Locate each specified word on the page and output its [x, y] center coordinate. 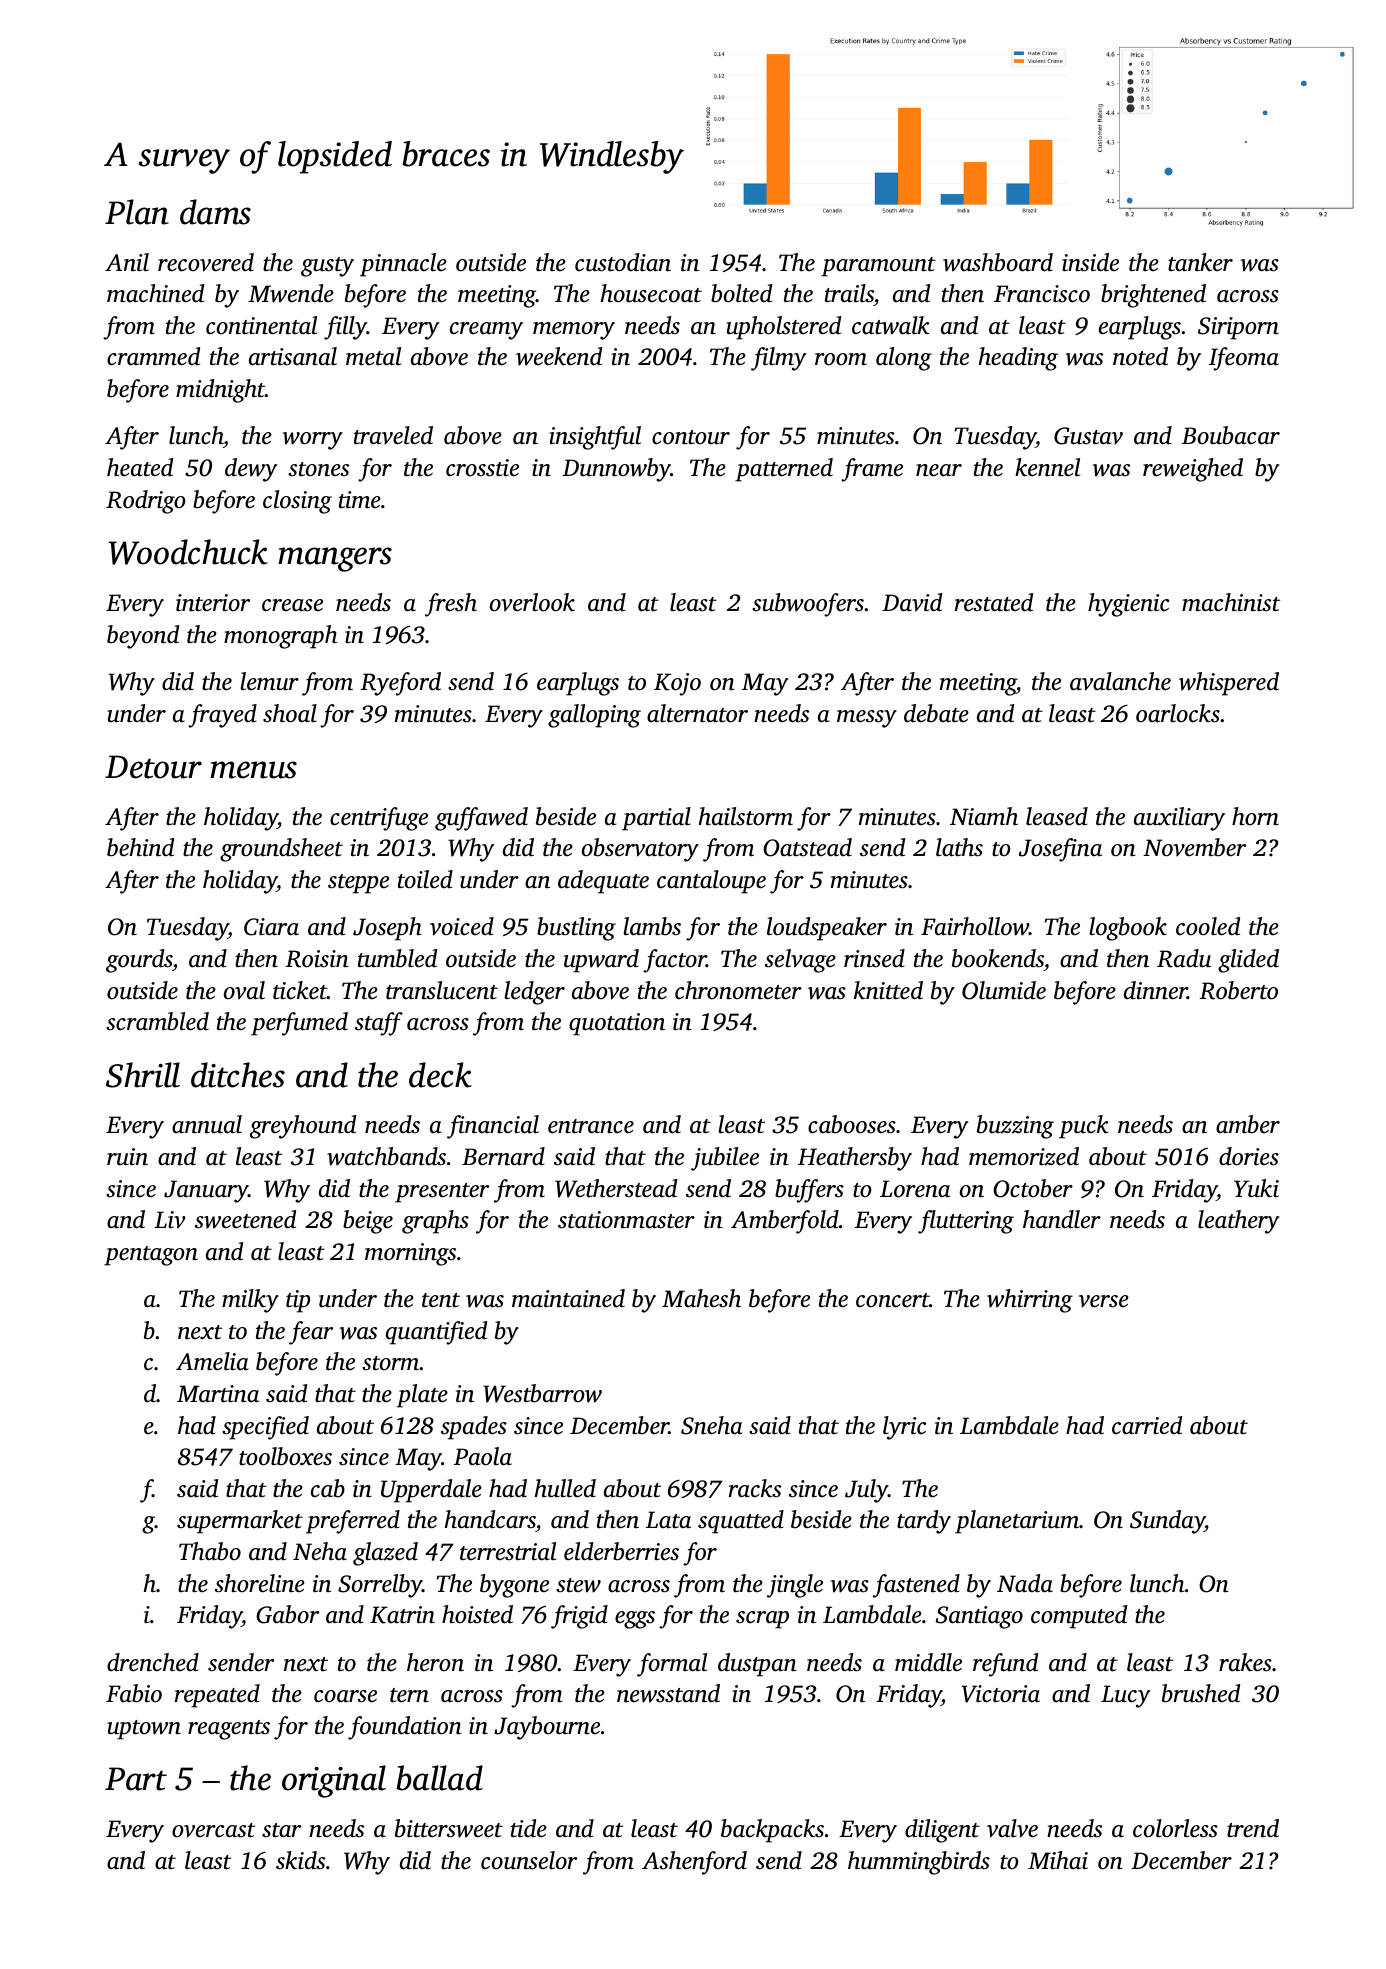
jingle [795, 1586]
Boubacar [1231, 435]
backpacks [772, 1831]
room [841, 359]
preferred [353, 1522]
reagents [229, 1730]
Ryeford [400, 684]
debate [936, 713]
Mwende [291, 293]
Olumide [1004, 990]
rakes [1245, 1662]
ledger [534, 993]
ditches [238, 1075]
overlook [532, 602]
